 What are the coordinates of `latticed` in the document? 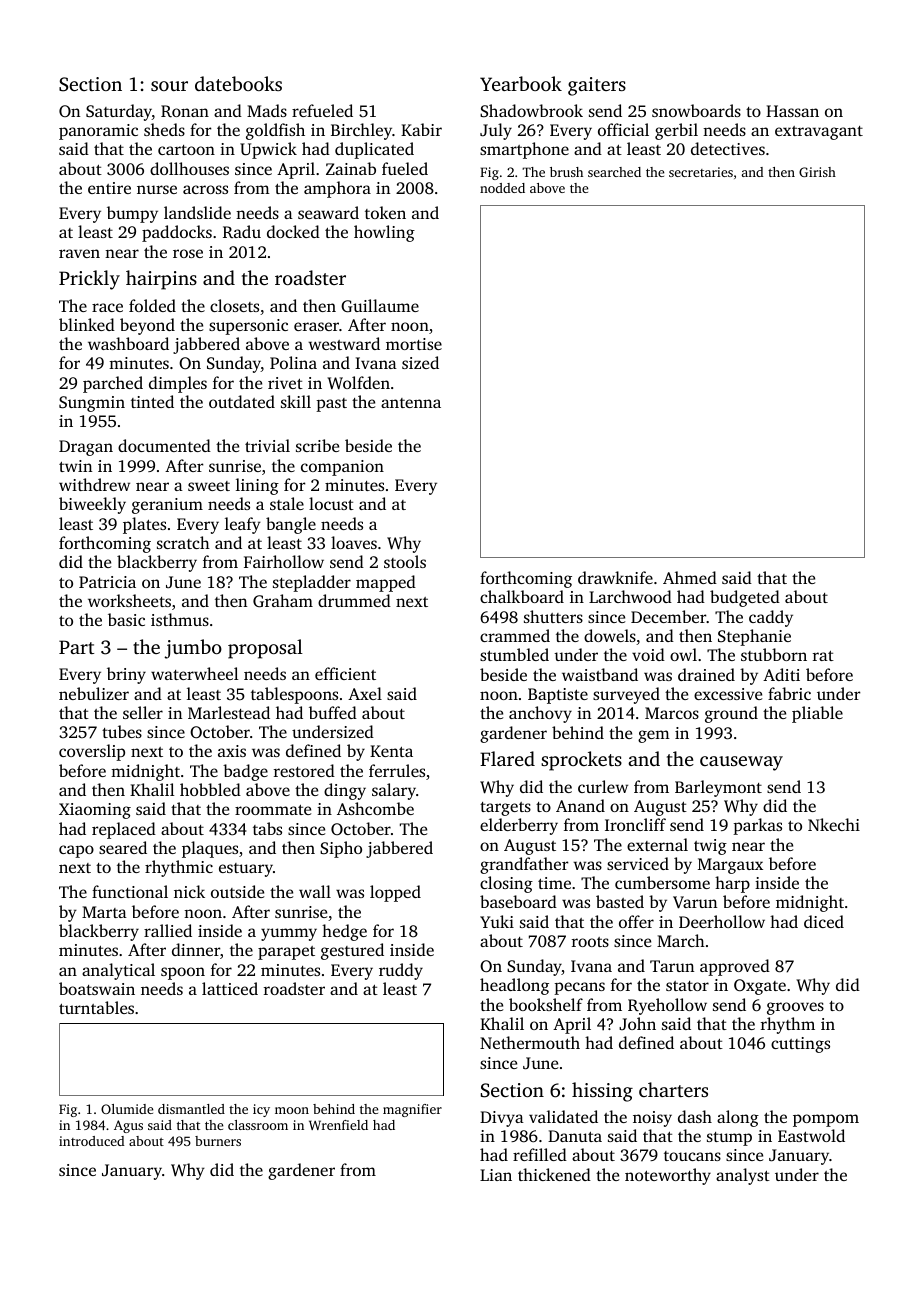 It's located at (230, 988).
